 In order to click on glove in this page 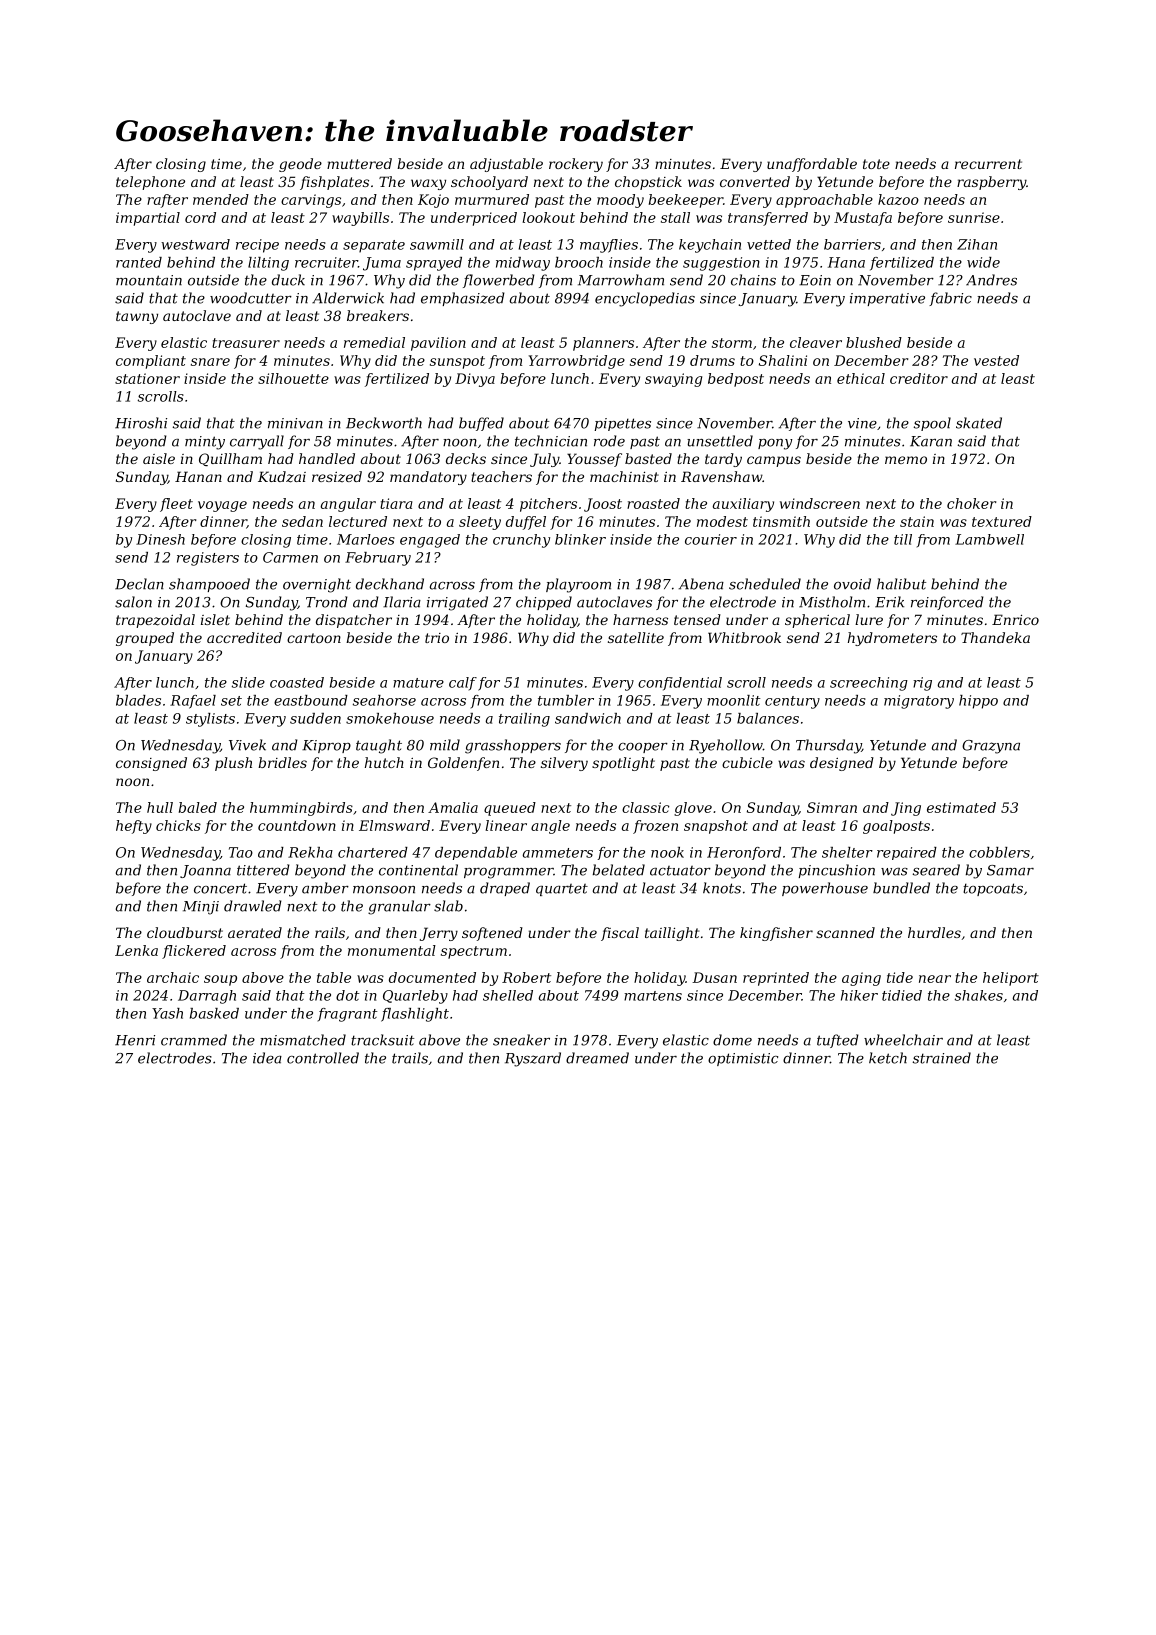, I will do `click(693, 809)`.
